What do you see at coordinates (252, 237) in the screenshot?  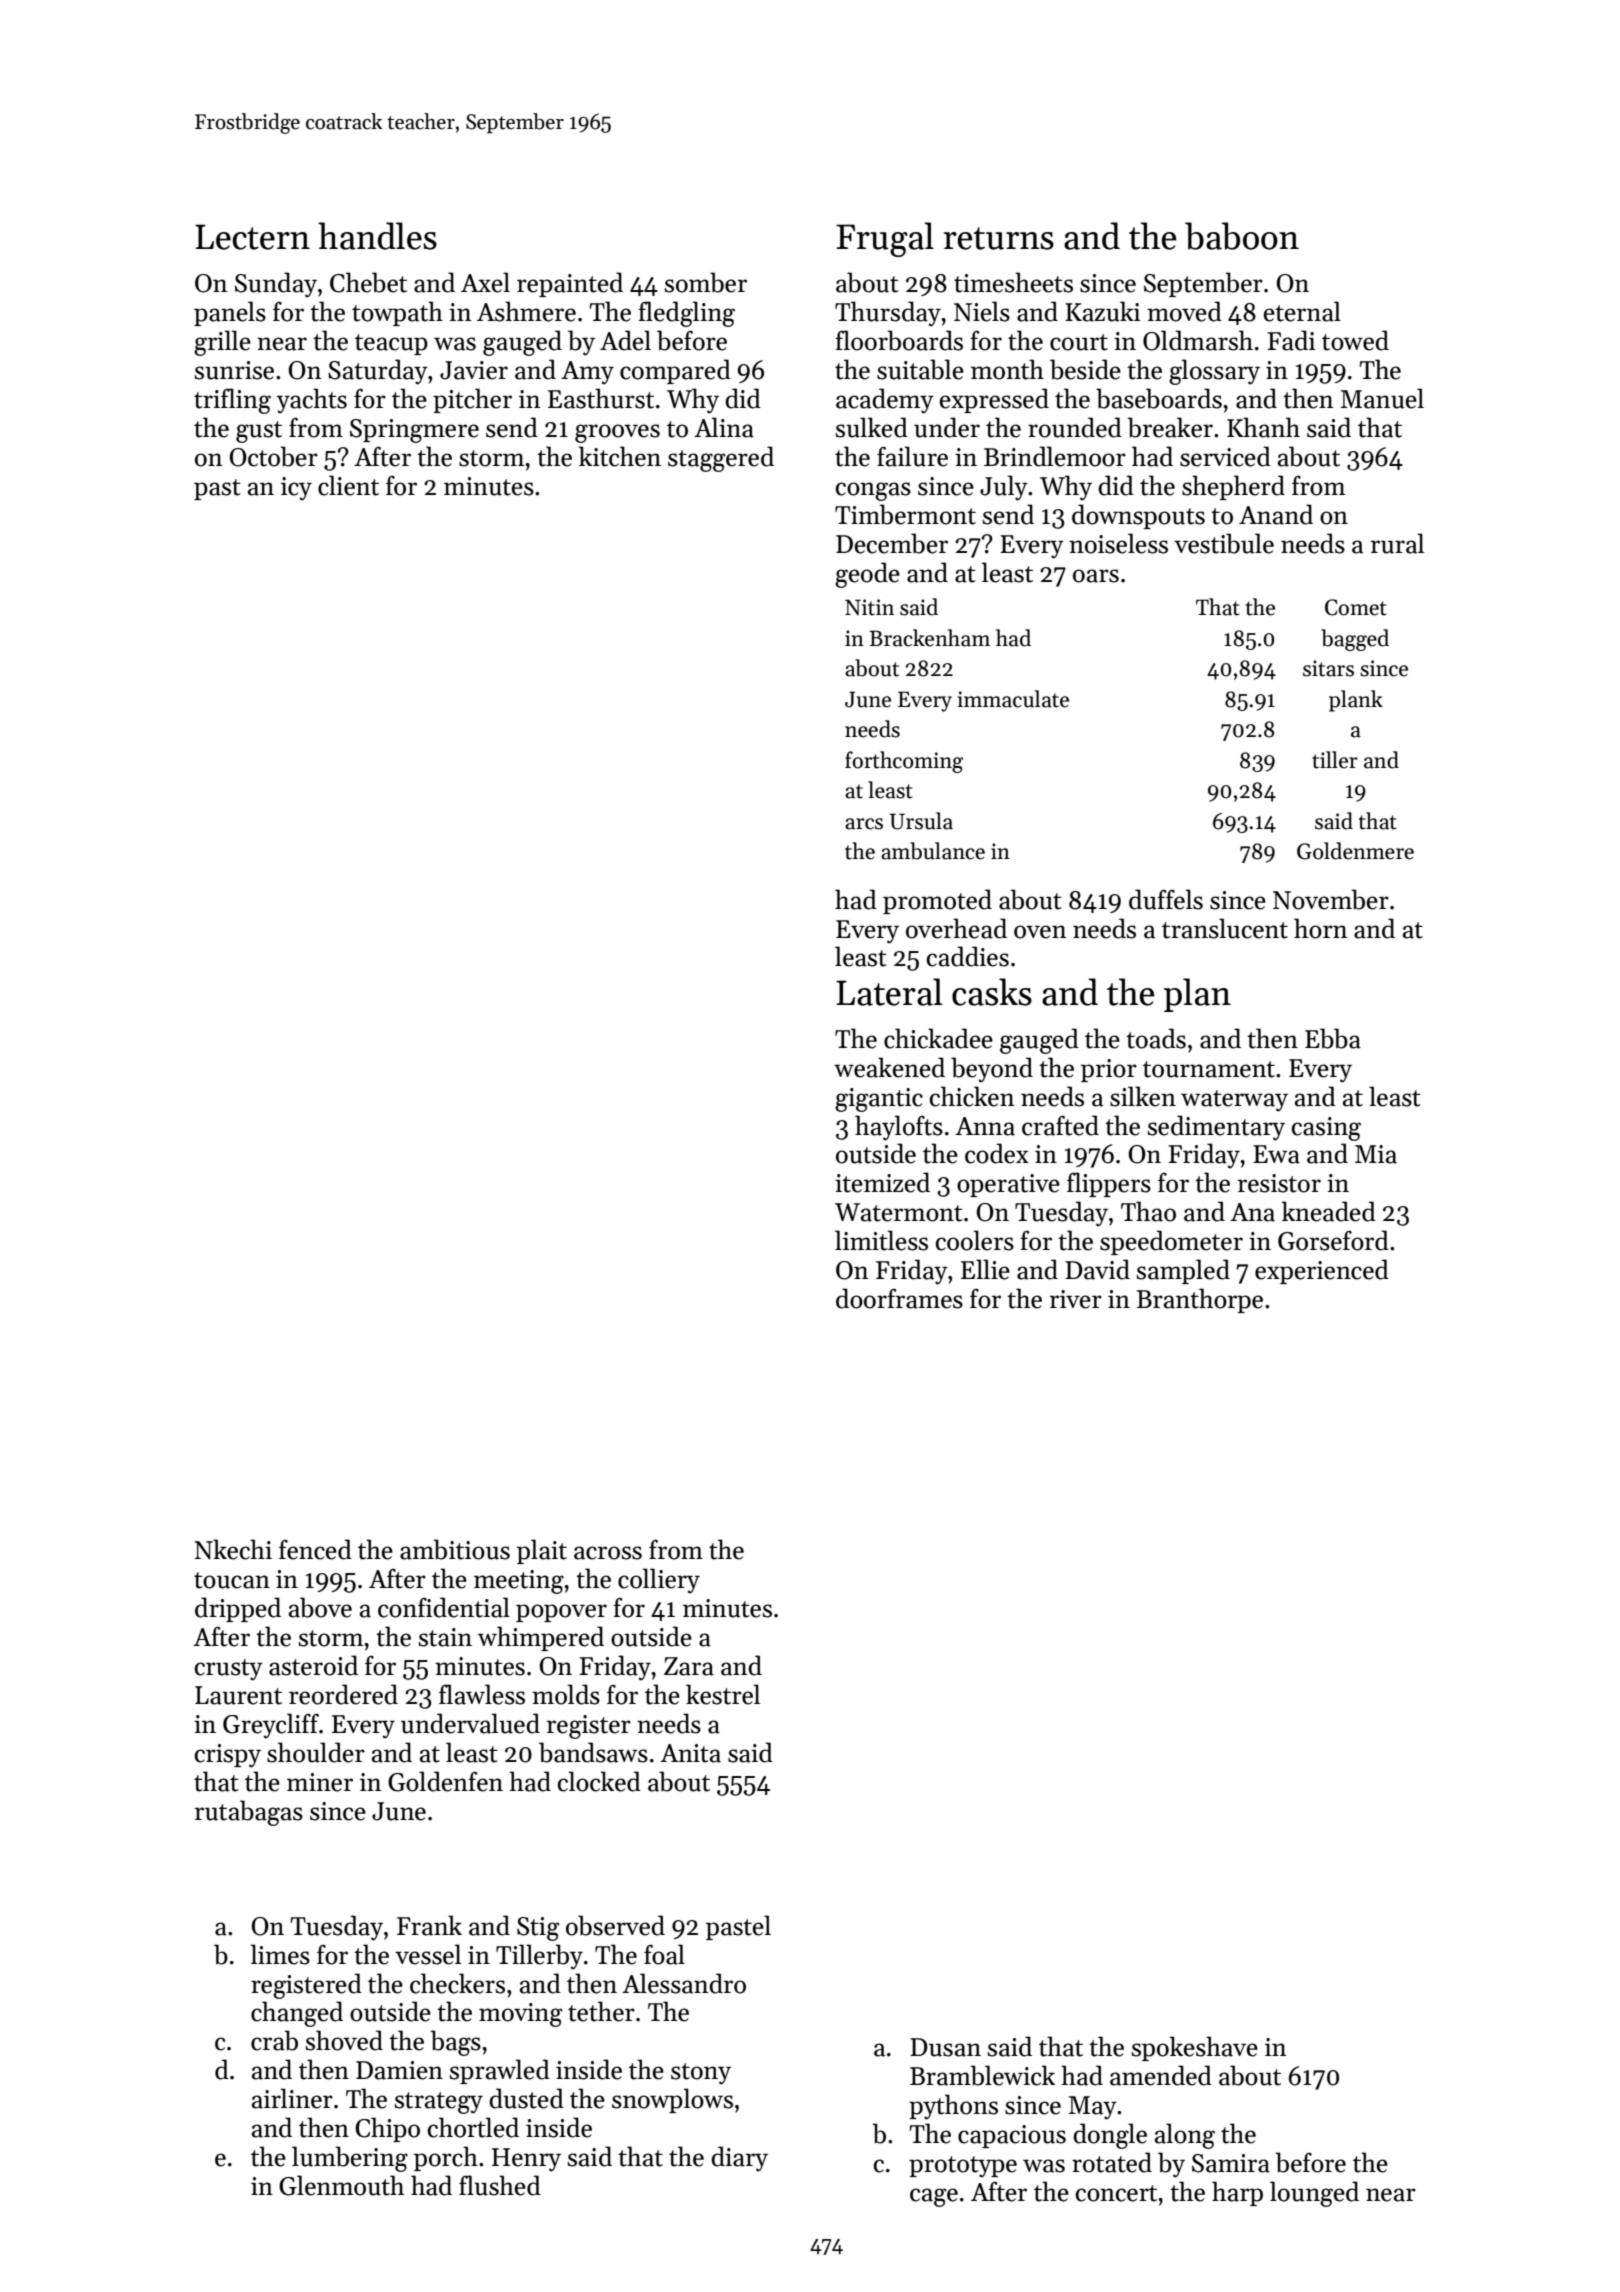 I see `Lectern` at bounding box center [252, 237].
